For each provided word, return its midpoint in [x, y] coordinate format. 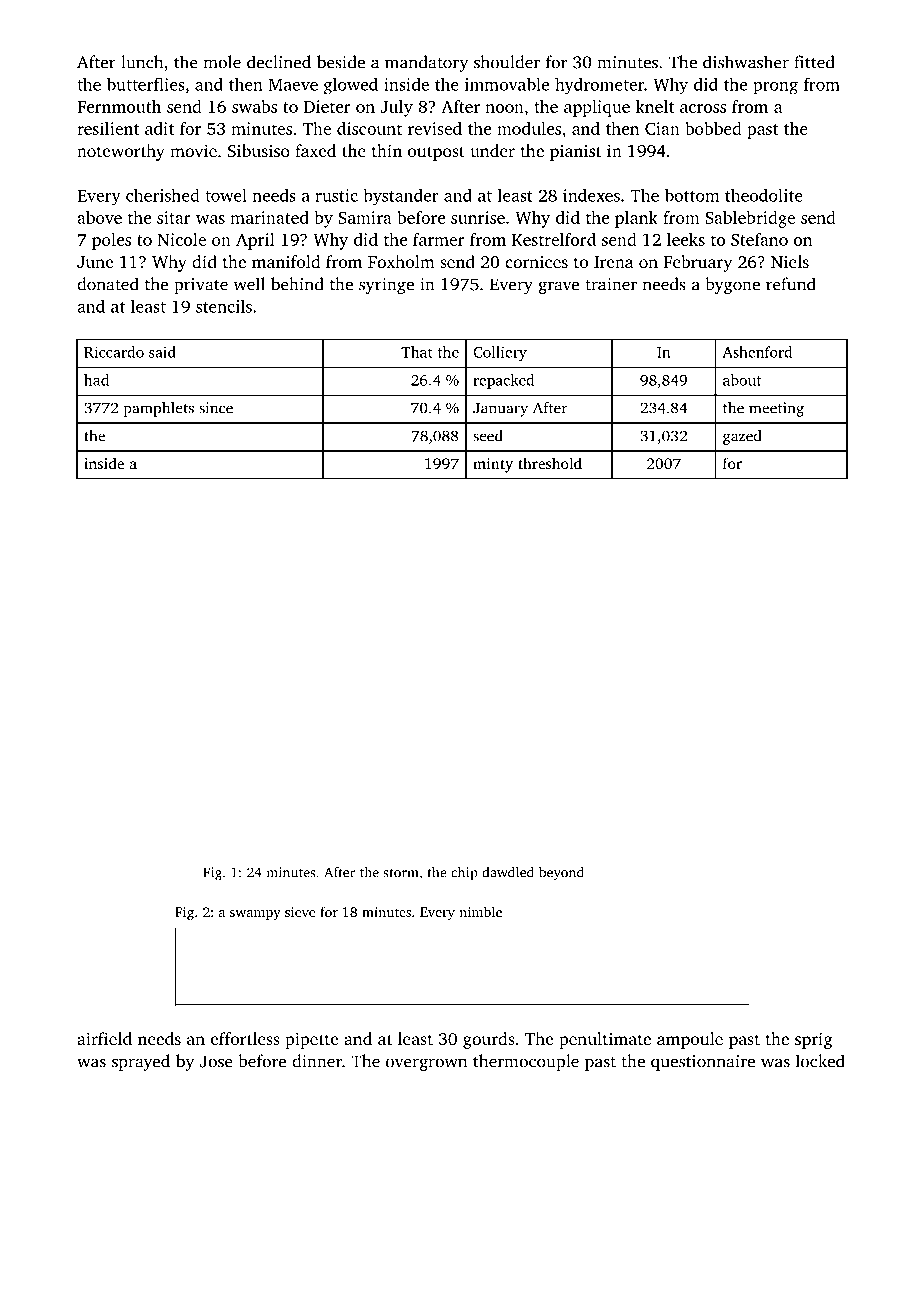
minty [493, 465]
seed [488, 436]
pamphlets [158, 409]
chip [464, 874]
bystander [401, 197]
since [216, 408]
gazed [742, 437]
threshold [550, 463]
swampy [255, 915]
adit [159, 128]
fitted [814, 62]
